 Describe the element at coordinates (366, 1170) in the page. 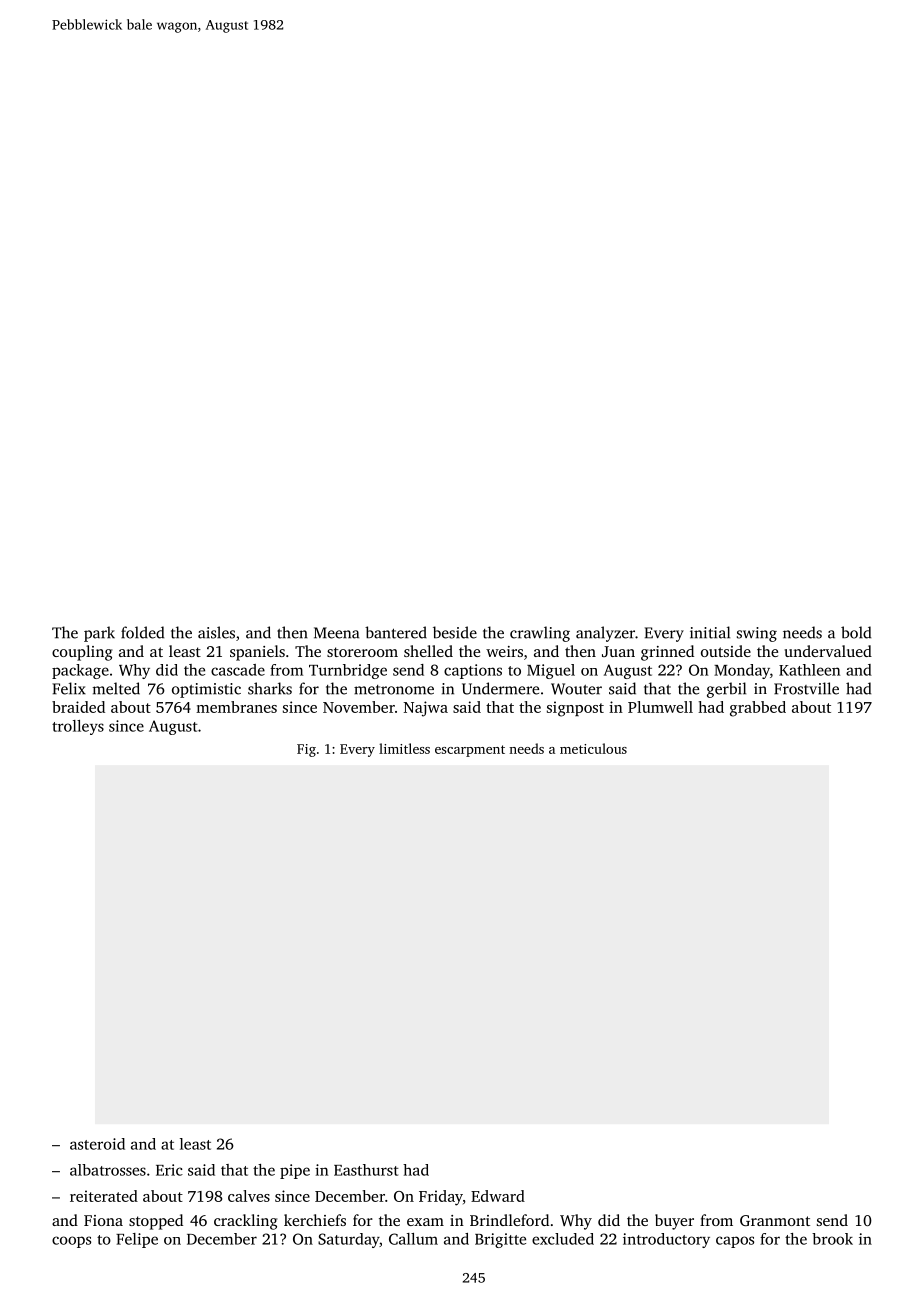

I see `Easthurst` at that location.
